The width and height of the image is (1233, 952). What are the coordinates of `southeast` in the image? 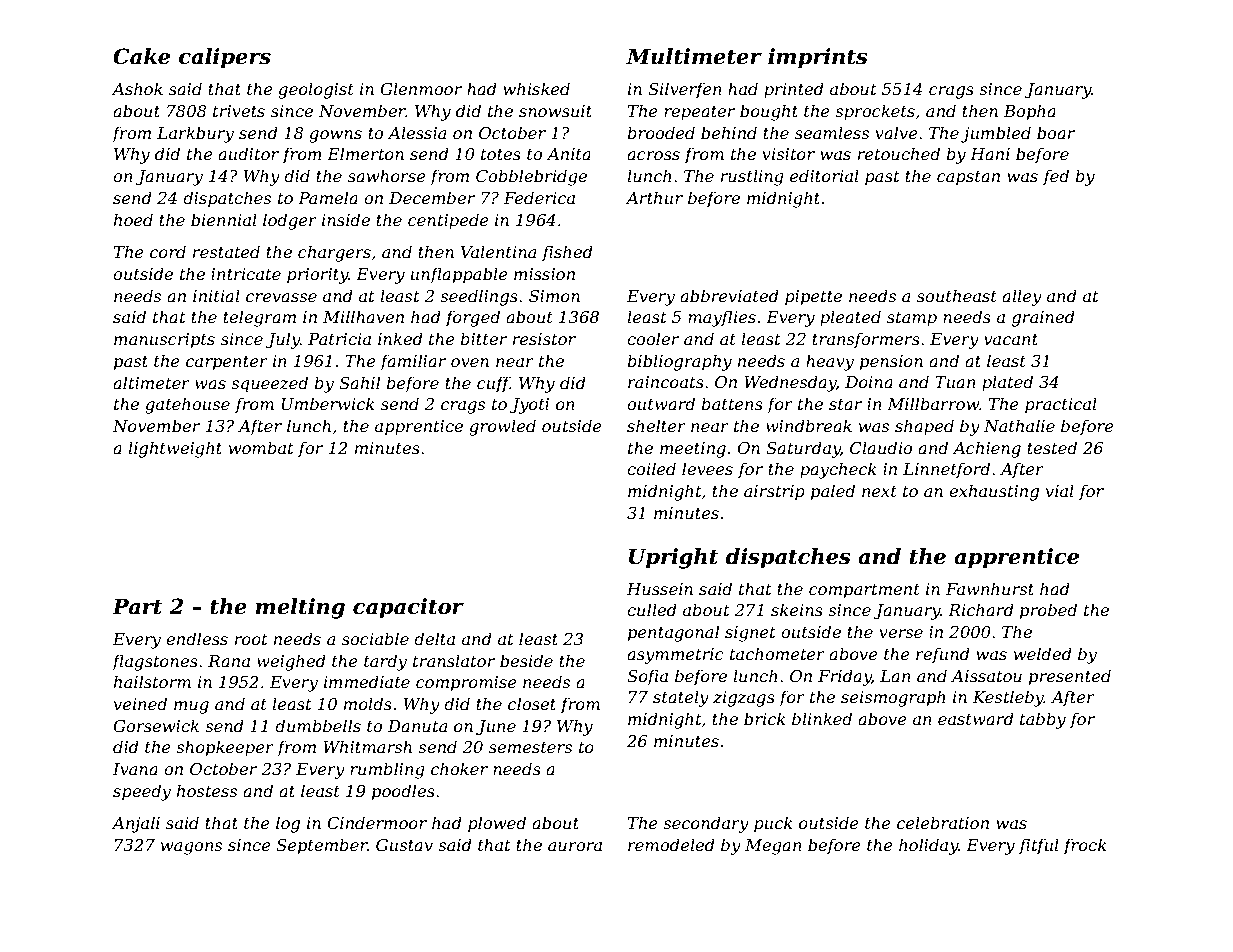 It's located at (957, 295).
